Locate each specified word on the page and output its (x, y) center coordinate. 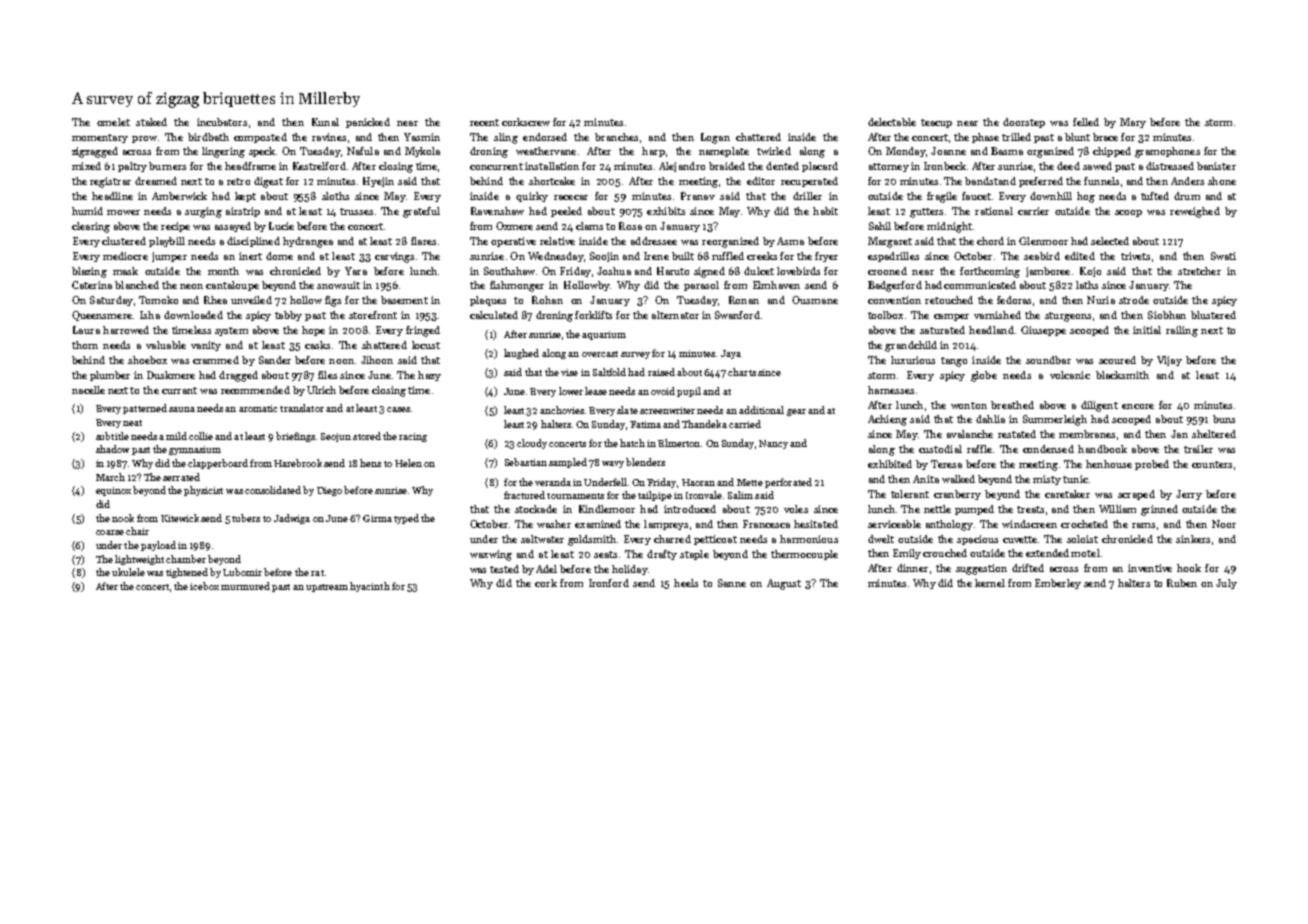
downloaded (193, 315)
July (1226, 584)
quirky (532, 197)
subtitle (112, 436)
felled (1086, 122)
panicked (368, 123)
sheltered (1214, 434)
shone (1222, 181)
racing (413, 437)
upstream (327, 588)
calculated (494, 315)
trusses (356, 211)
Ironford (609, 583)
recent (484, 122)
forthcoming (990, 272)
